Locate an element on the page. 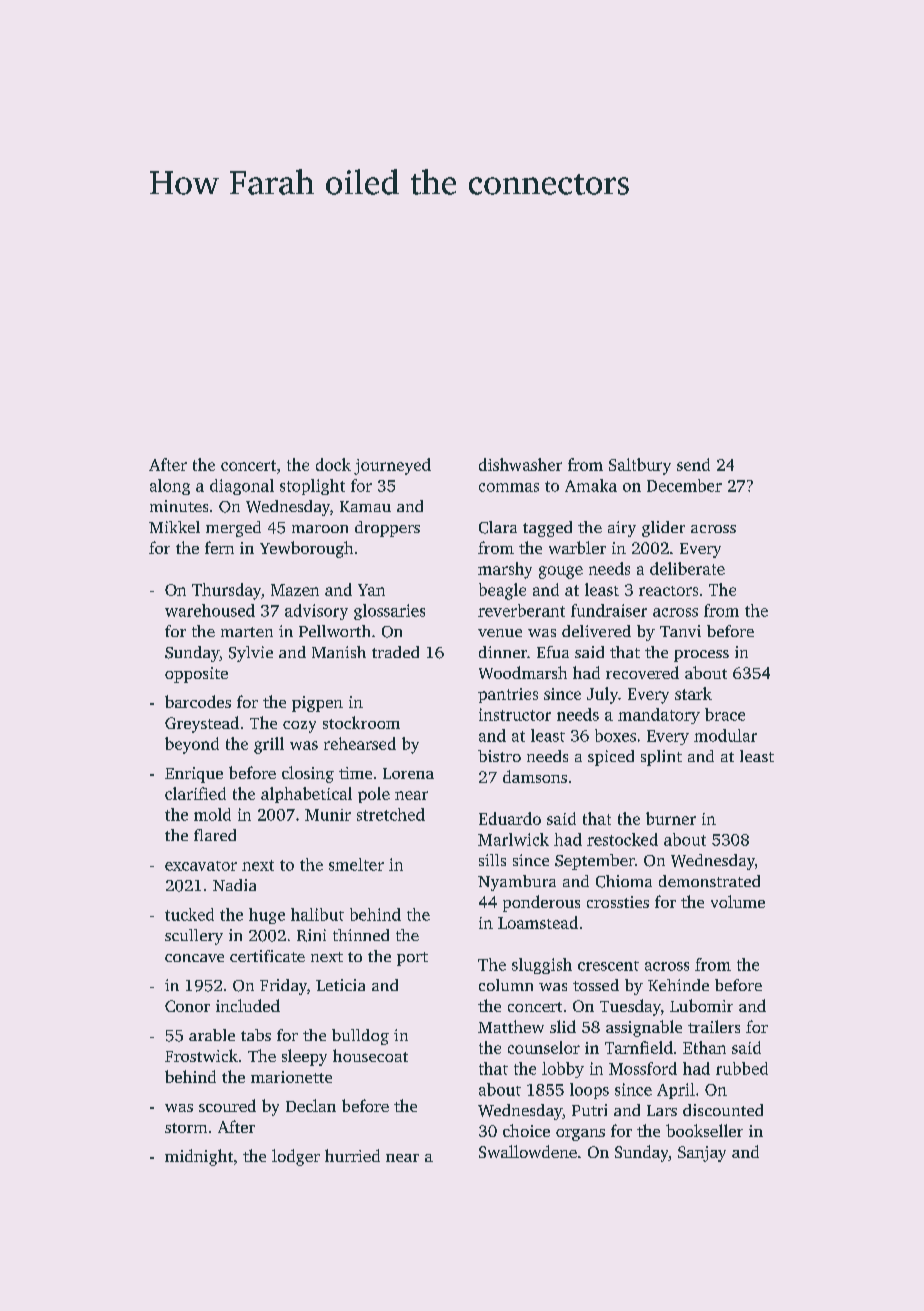 This page has height=1311, width=924. Declan is located at coordinates (311, 1105).
